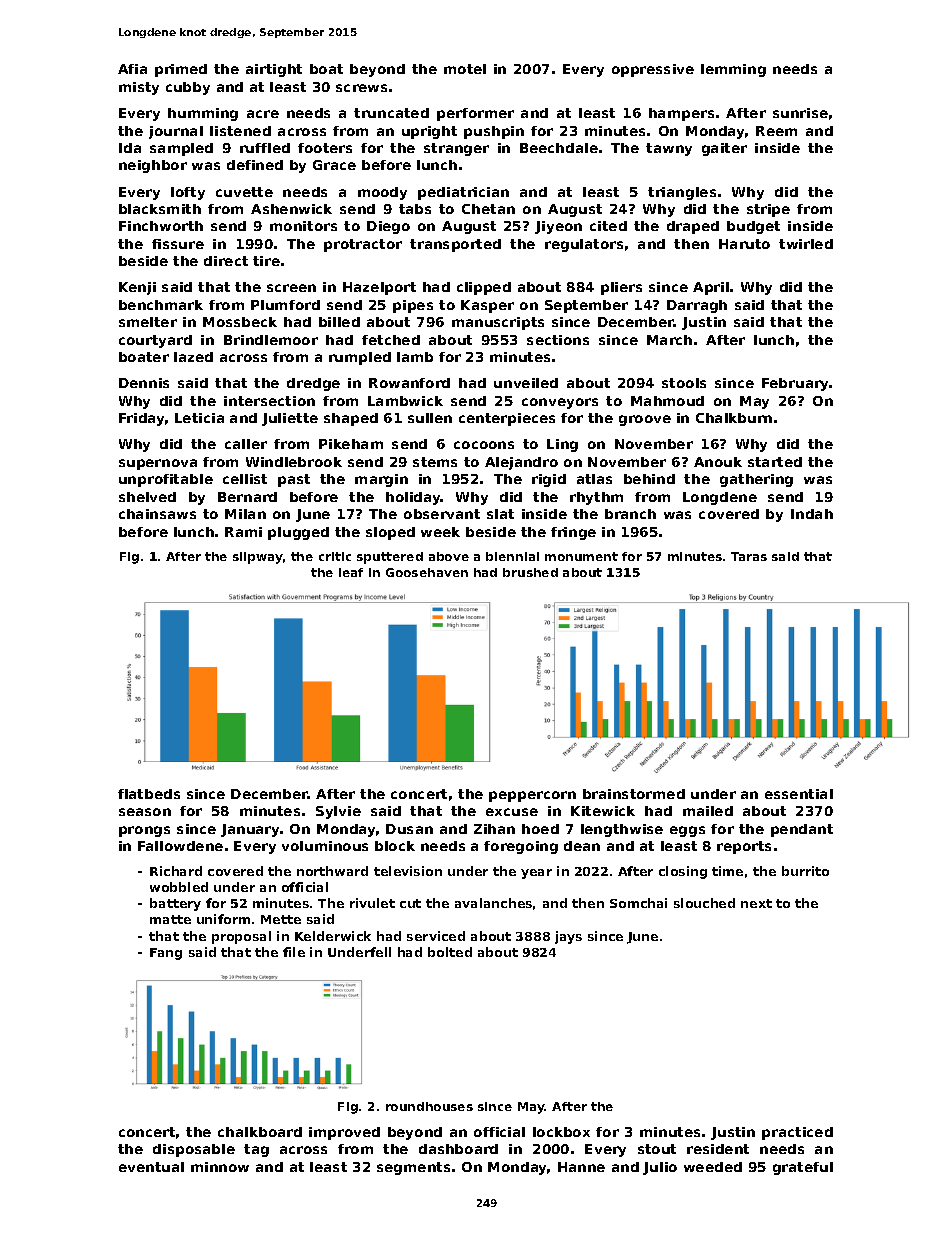  Describe the element at coordinates (220, 1167) in the screenshot. I see `minnow` at that location.
